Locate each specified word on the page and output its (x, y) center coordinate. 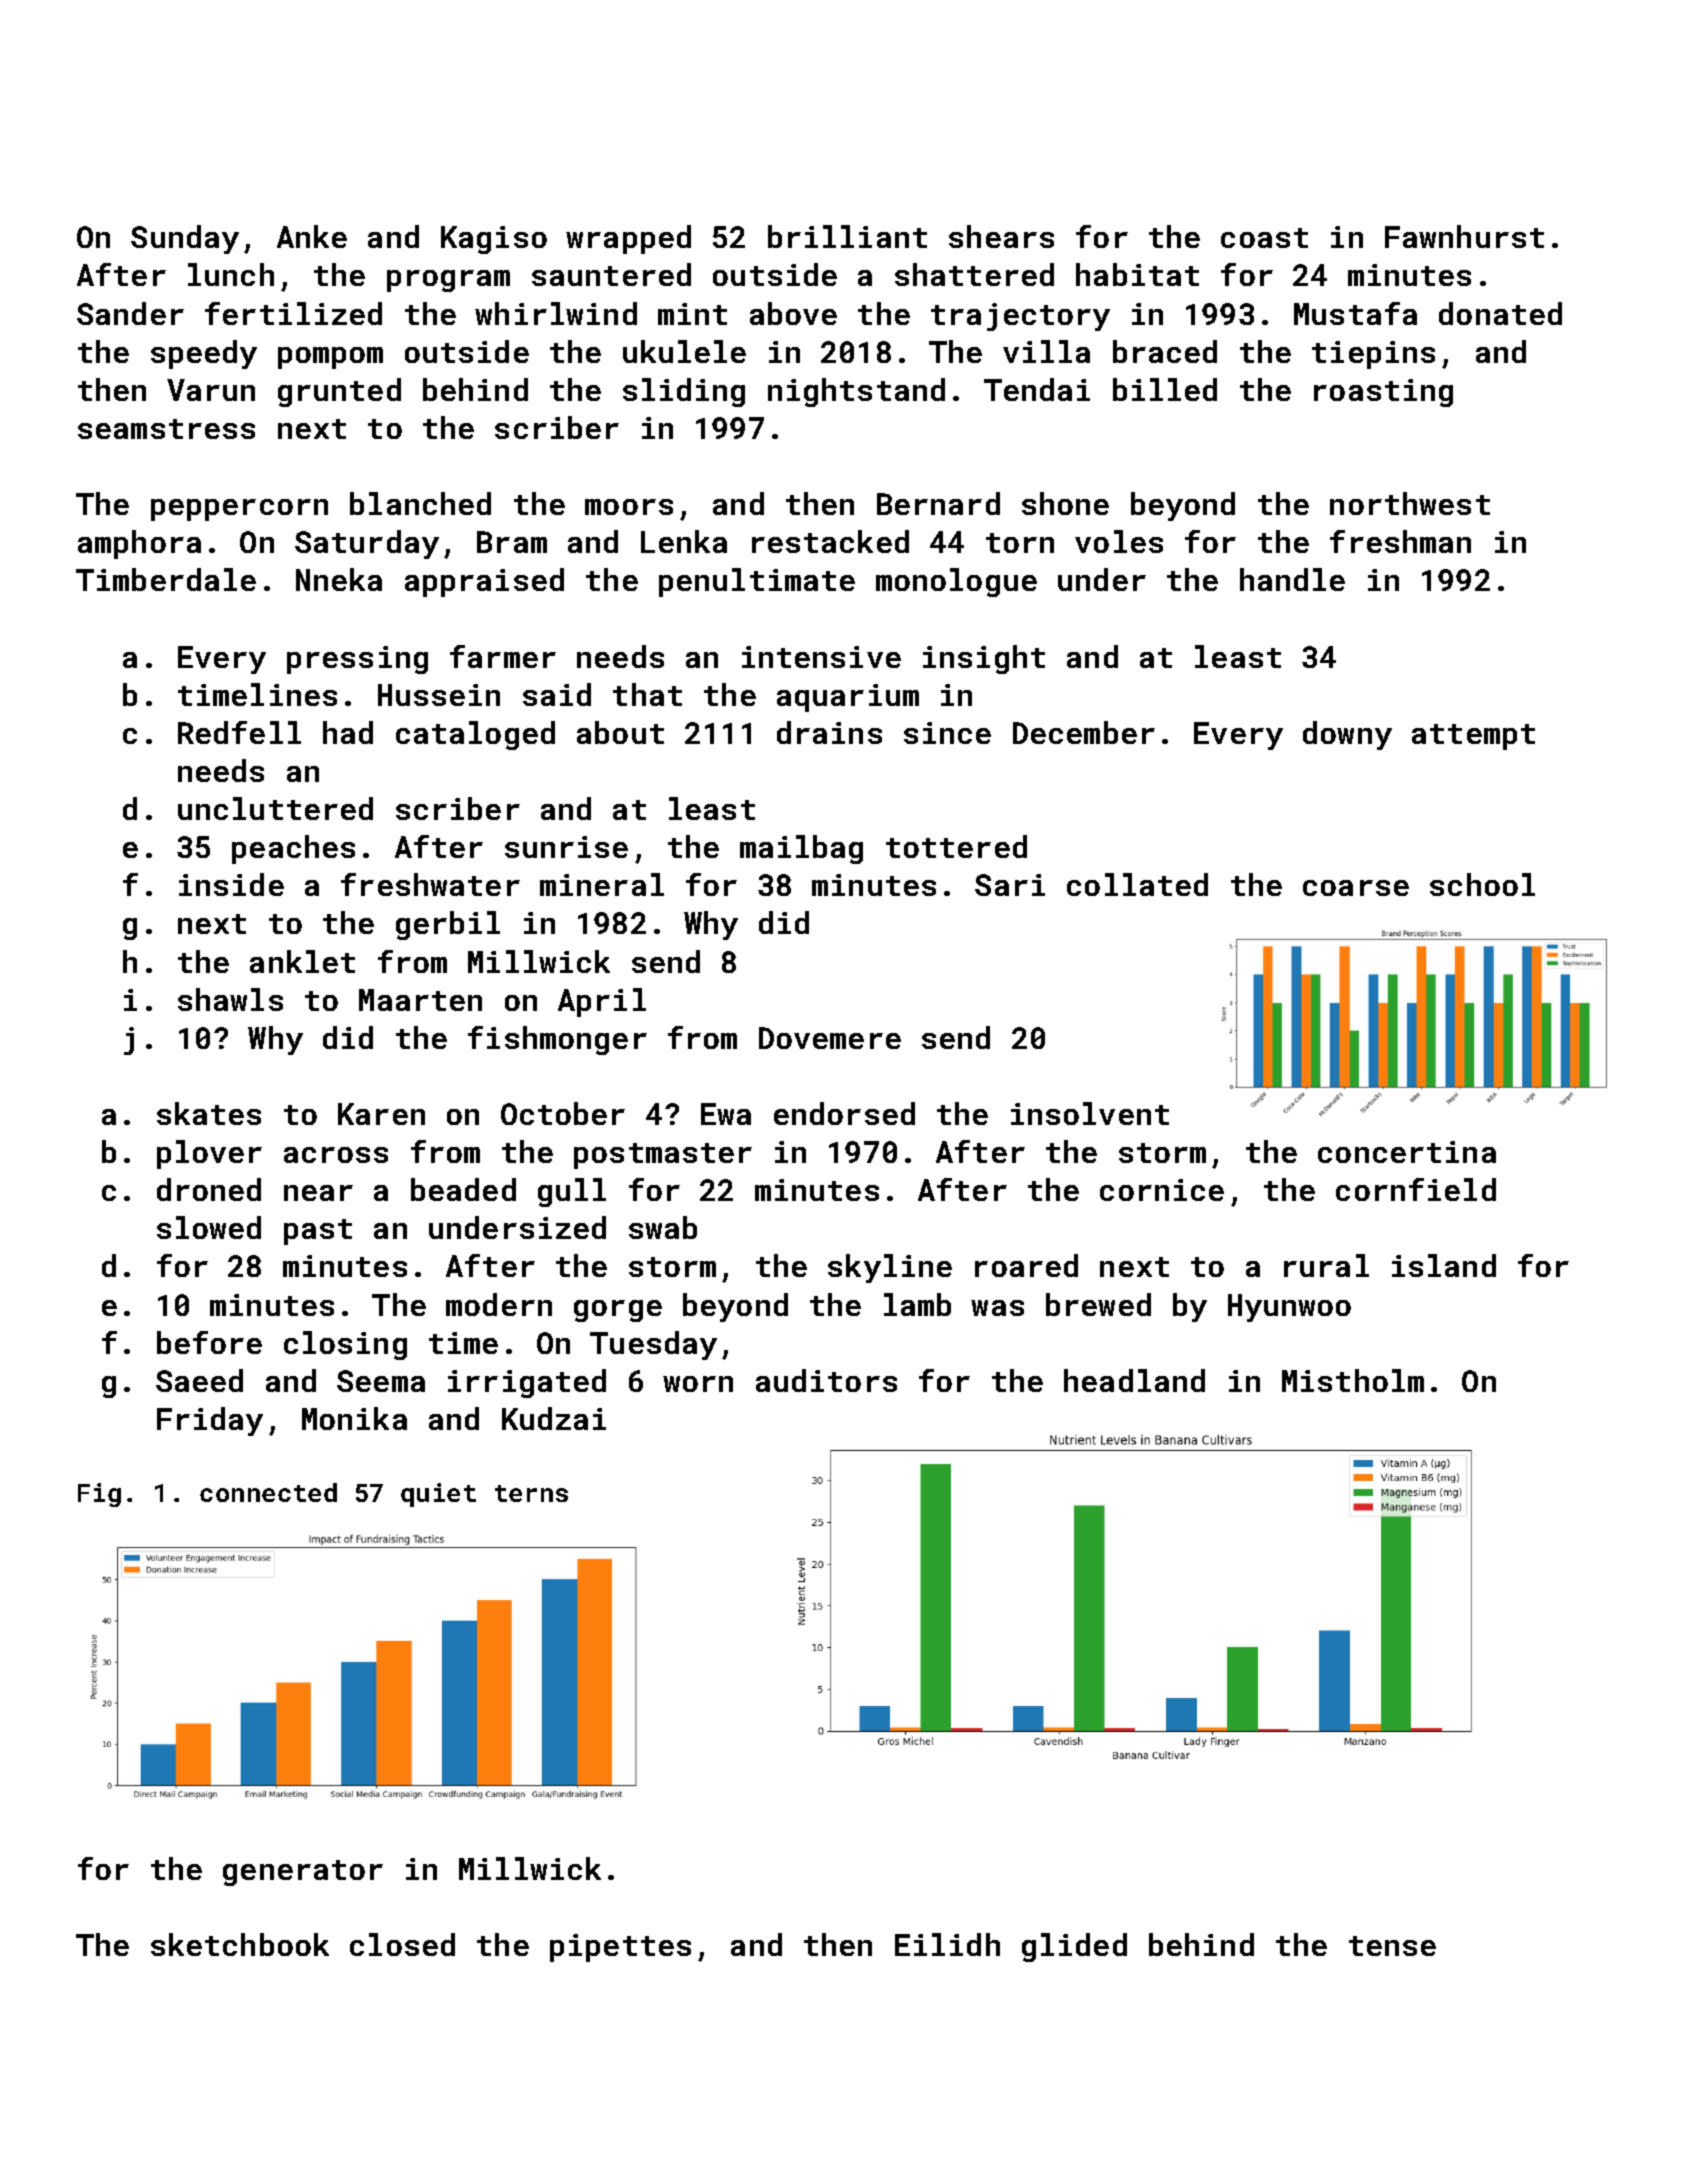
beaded (463, 1189)
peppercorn (239, 510)
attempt (1473, 737)
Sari (1010, 885)
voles (1119, 541)
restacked (830, 541)
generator (303, 1873)
